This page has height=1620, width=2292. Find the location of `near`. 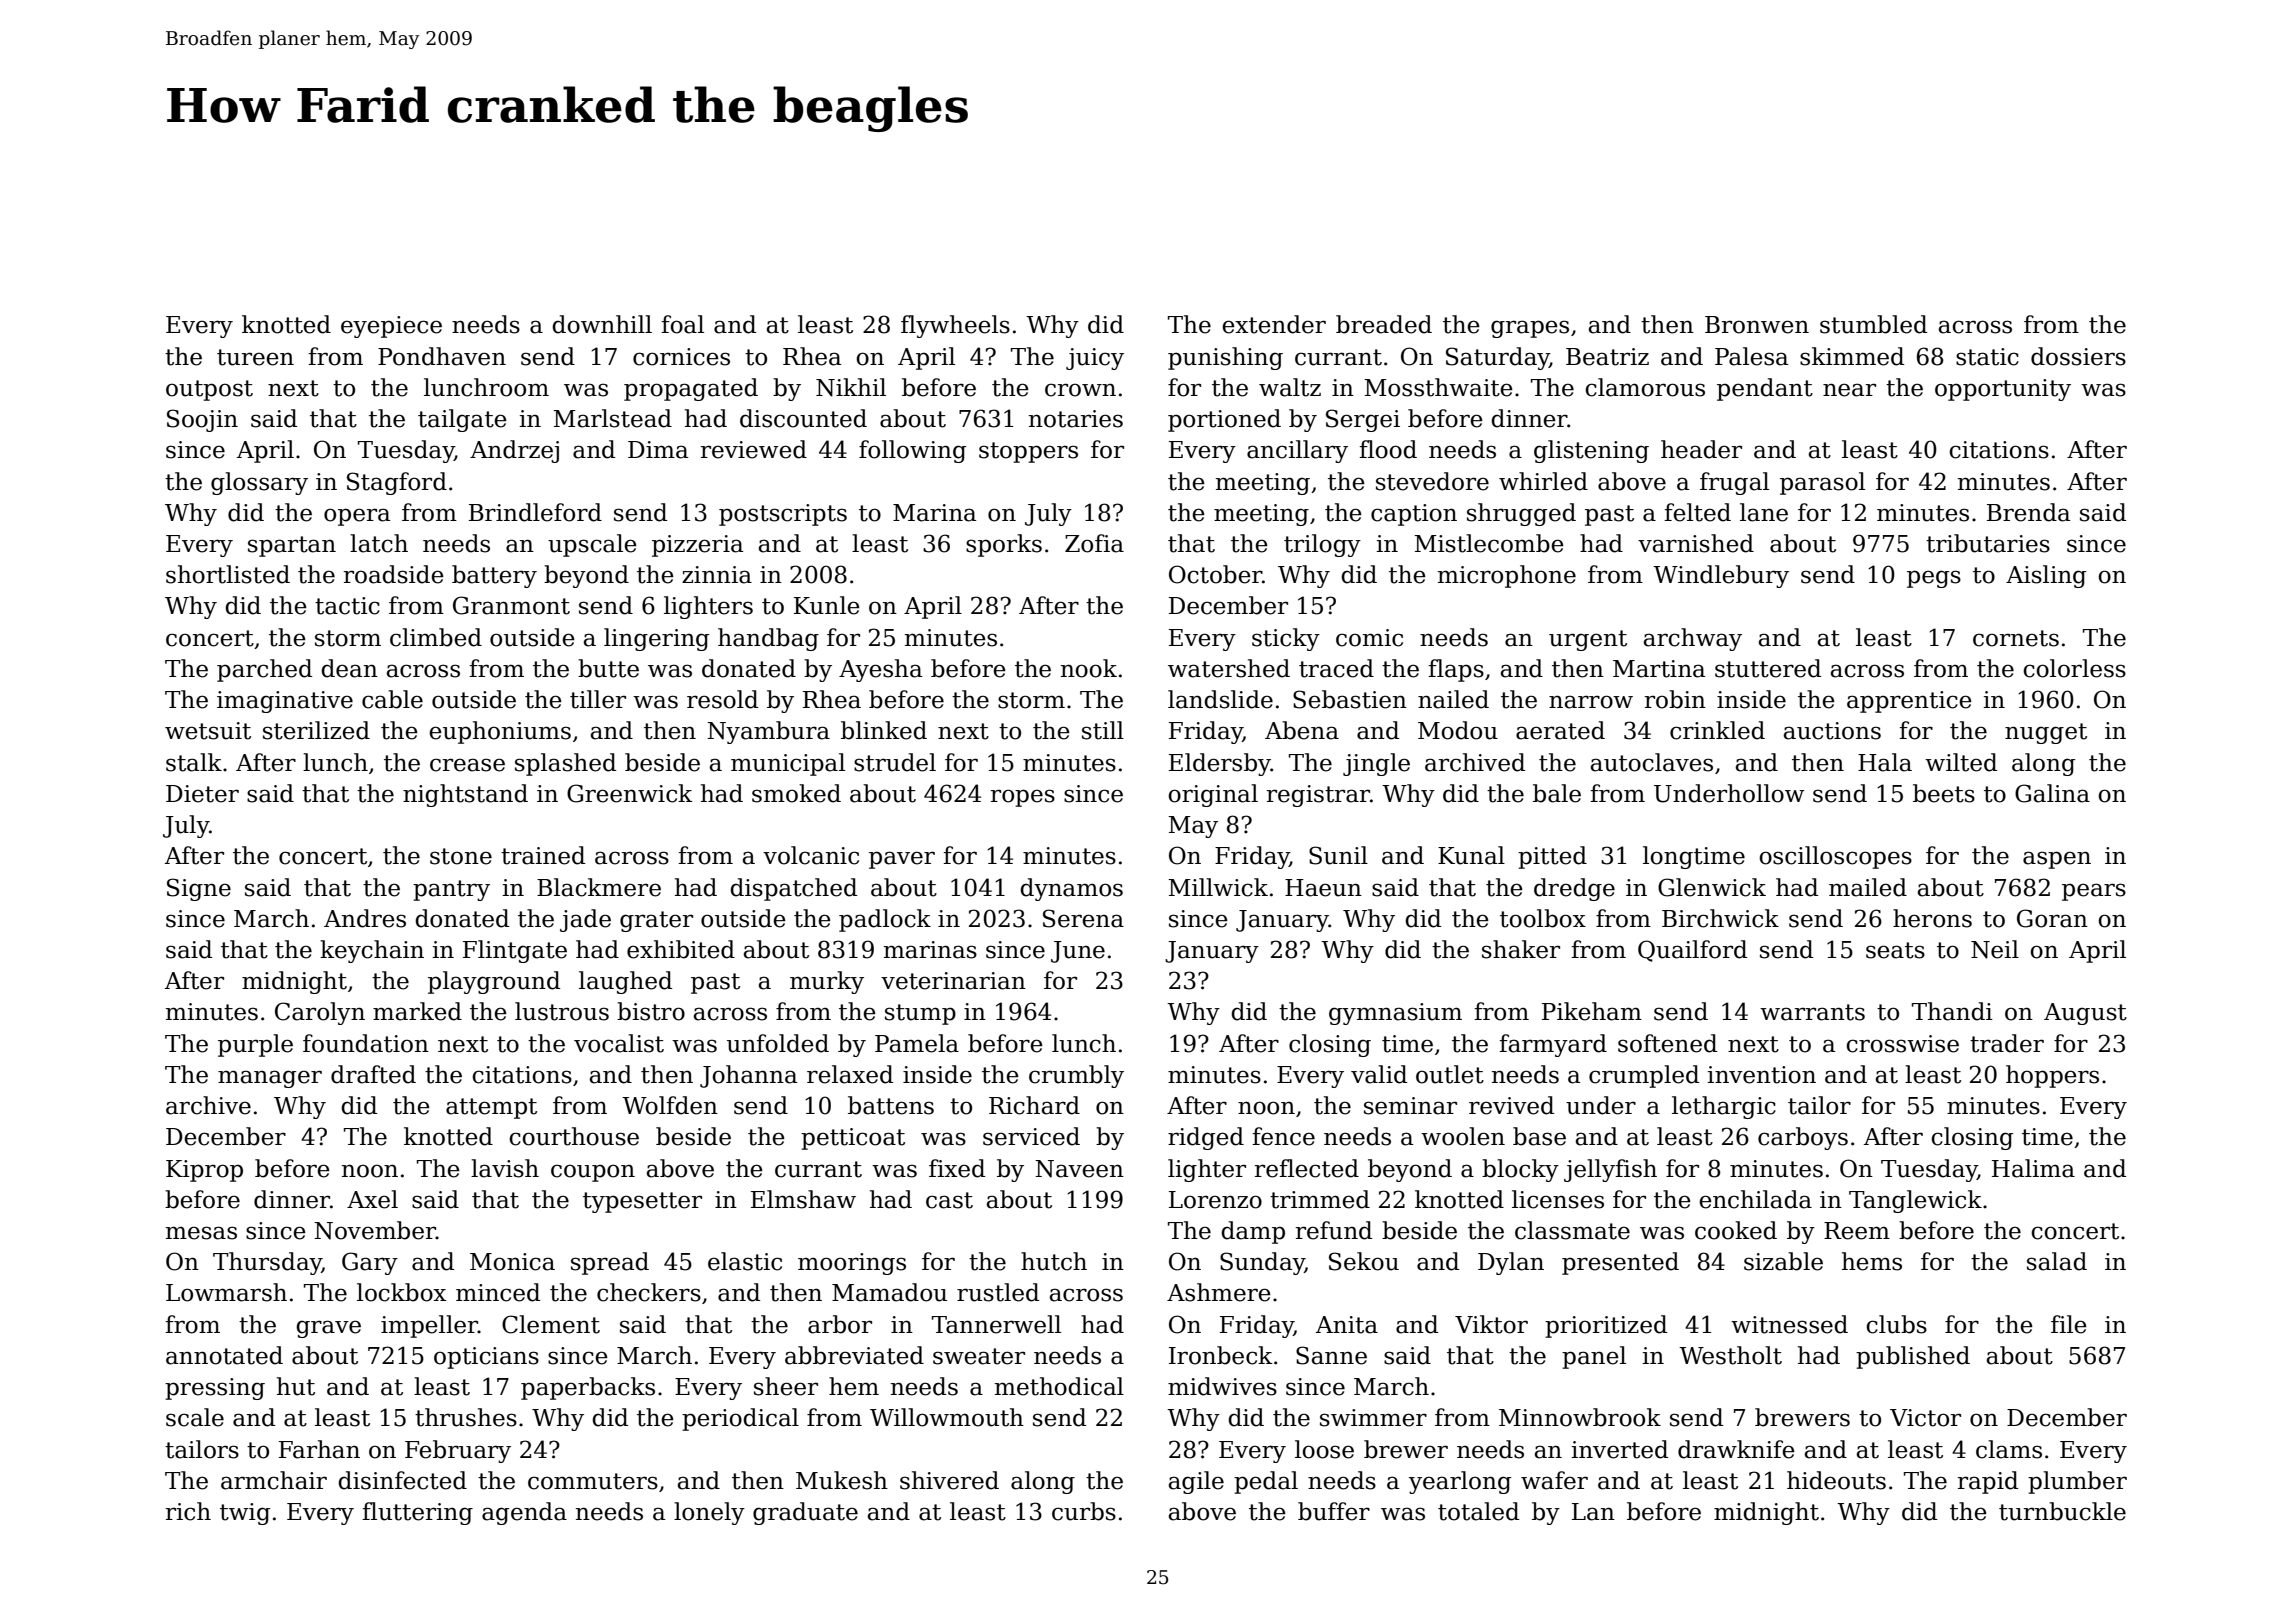

near is located at coordinates (1849, 390).
